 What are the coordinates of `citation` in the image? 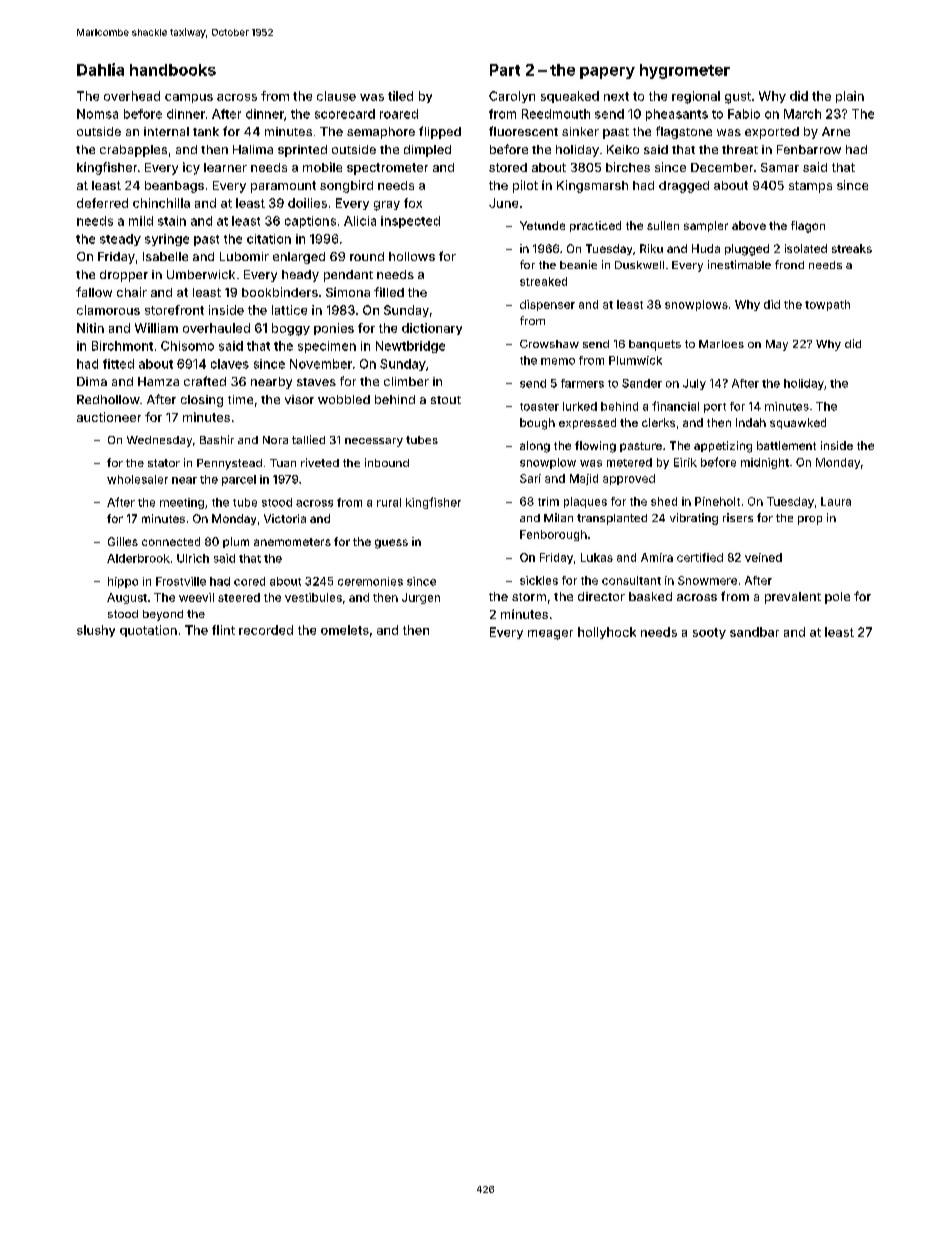 It's located at (269, 239).
